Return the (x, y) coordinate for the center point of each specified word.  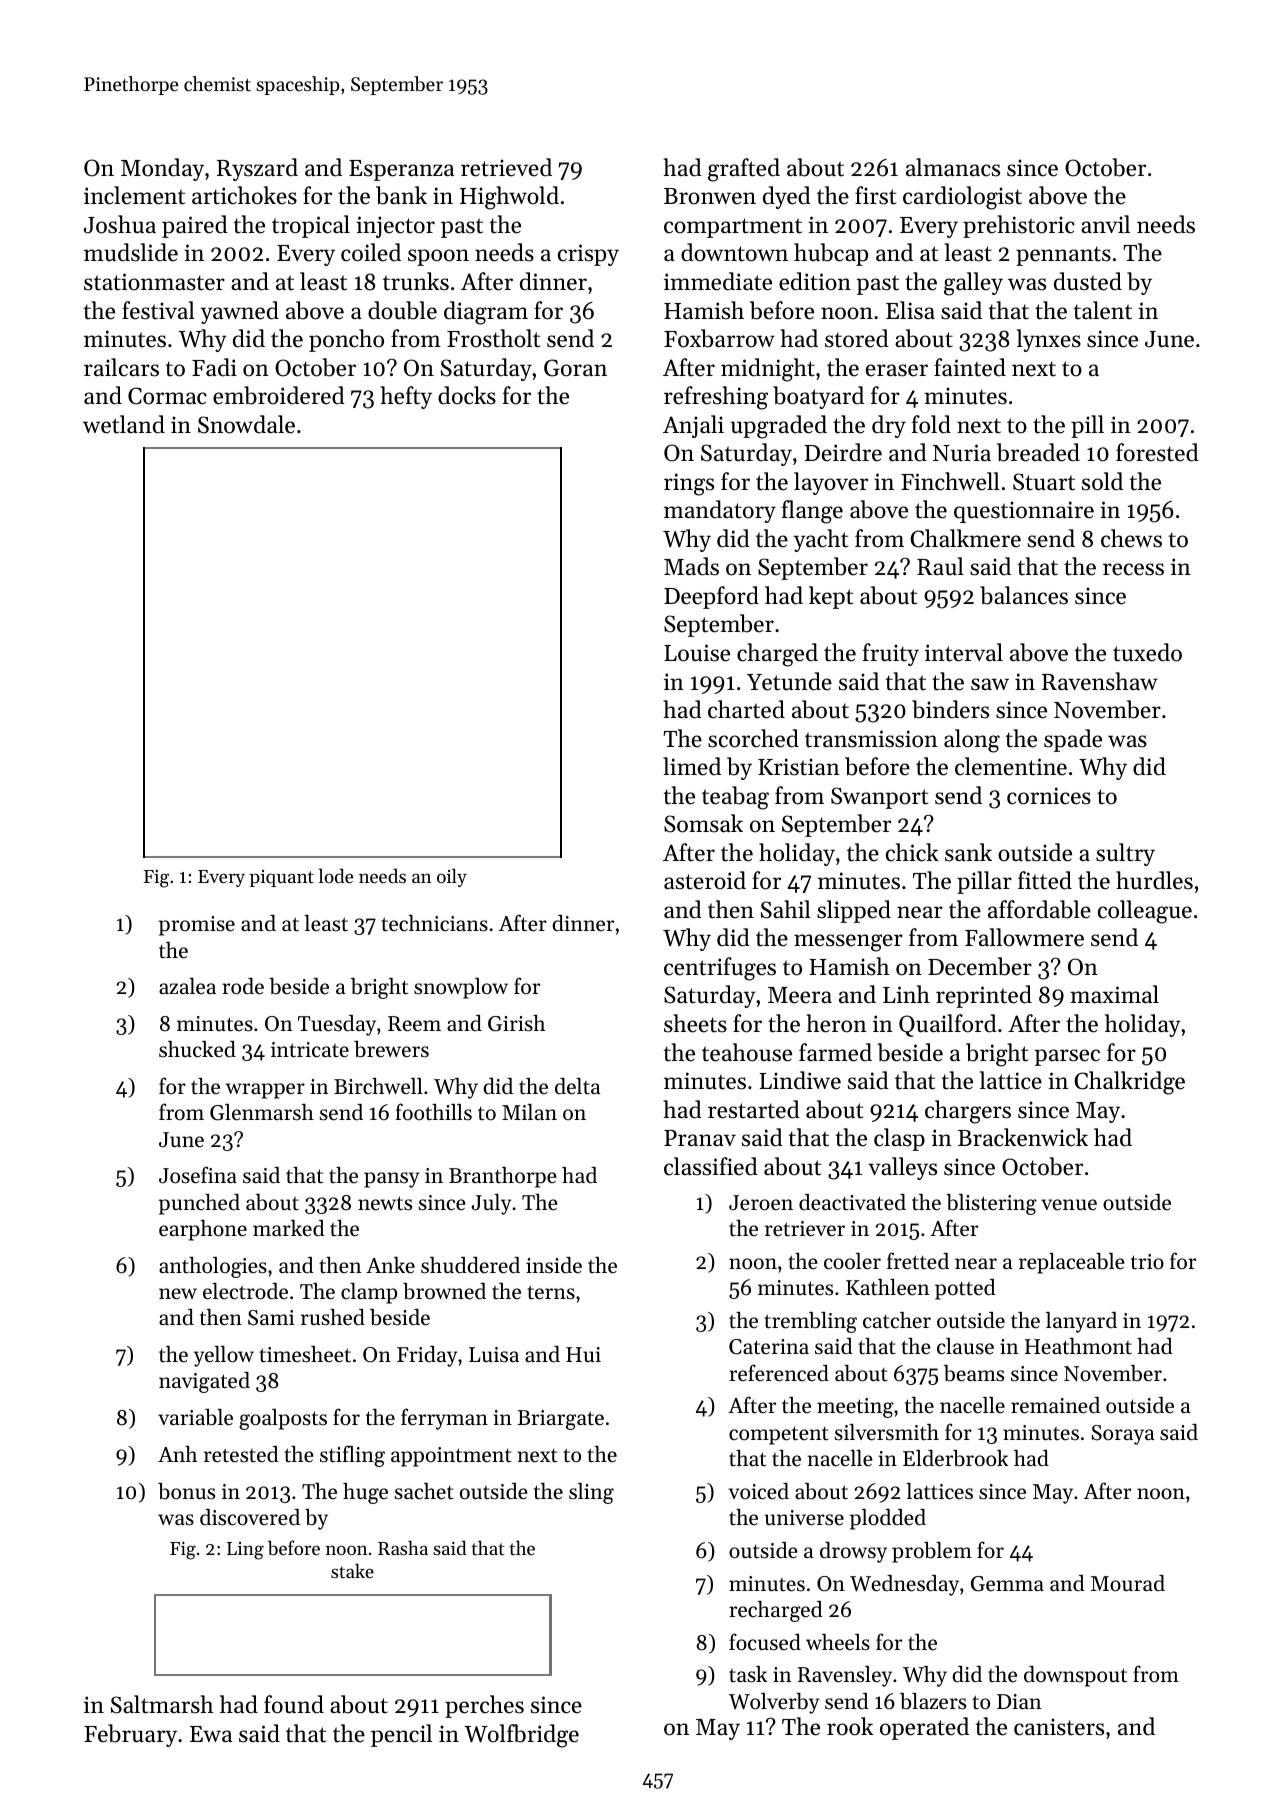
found (294, 1704)
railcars (121, 367)
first (875, 195)
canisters (1059, 1727)
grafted (744, 170)
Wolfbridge (521, 1736)
